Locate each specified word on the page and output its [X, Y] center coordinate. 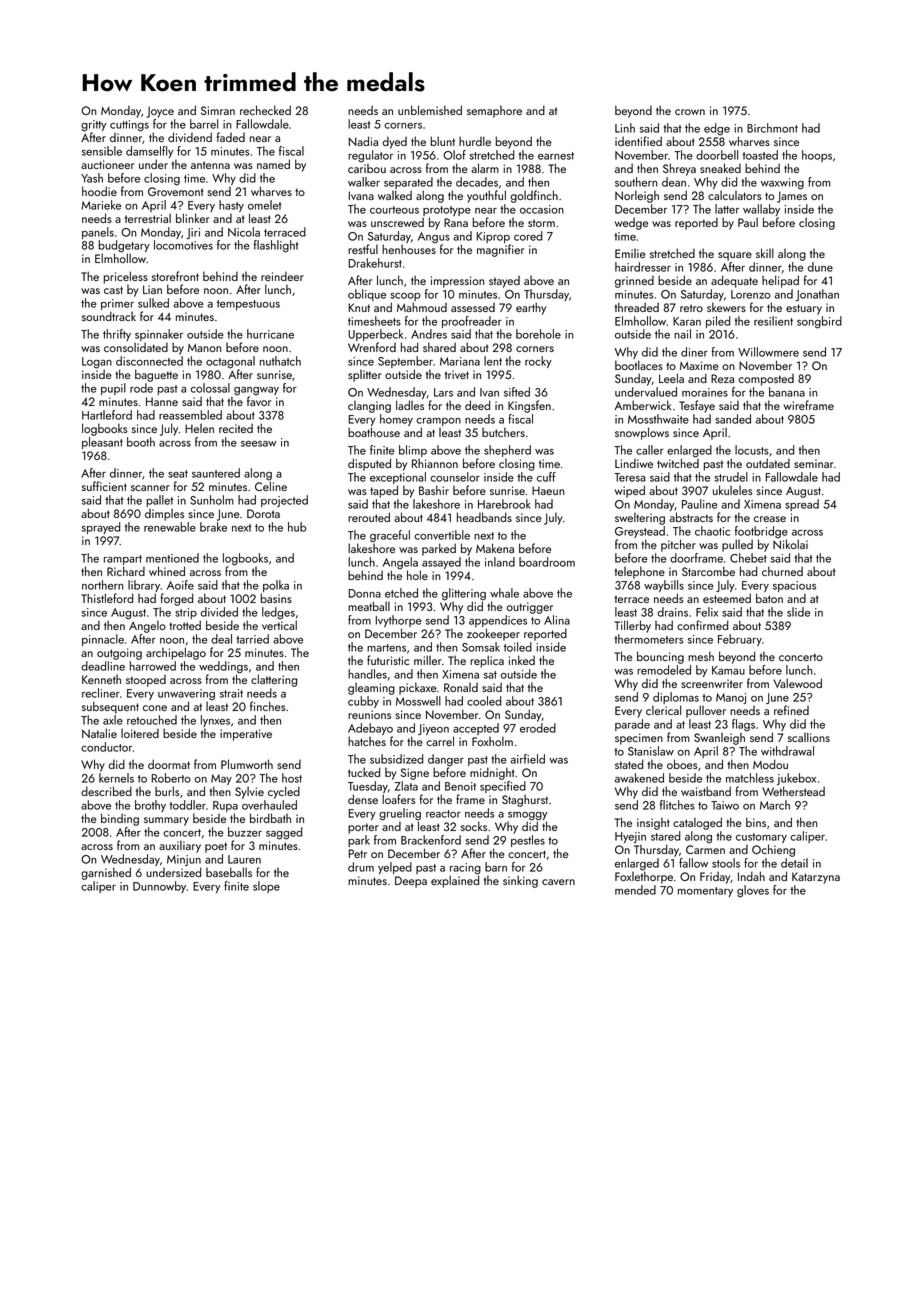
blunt [443, 141]
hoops [817, 156]
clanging [369, 407]
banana [787, 392]
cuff [546, 477]
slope [266, 887]
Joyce [160, 112]
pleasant [102, 443]
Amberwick [643, 405]
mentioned [172, 558]
